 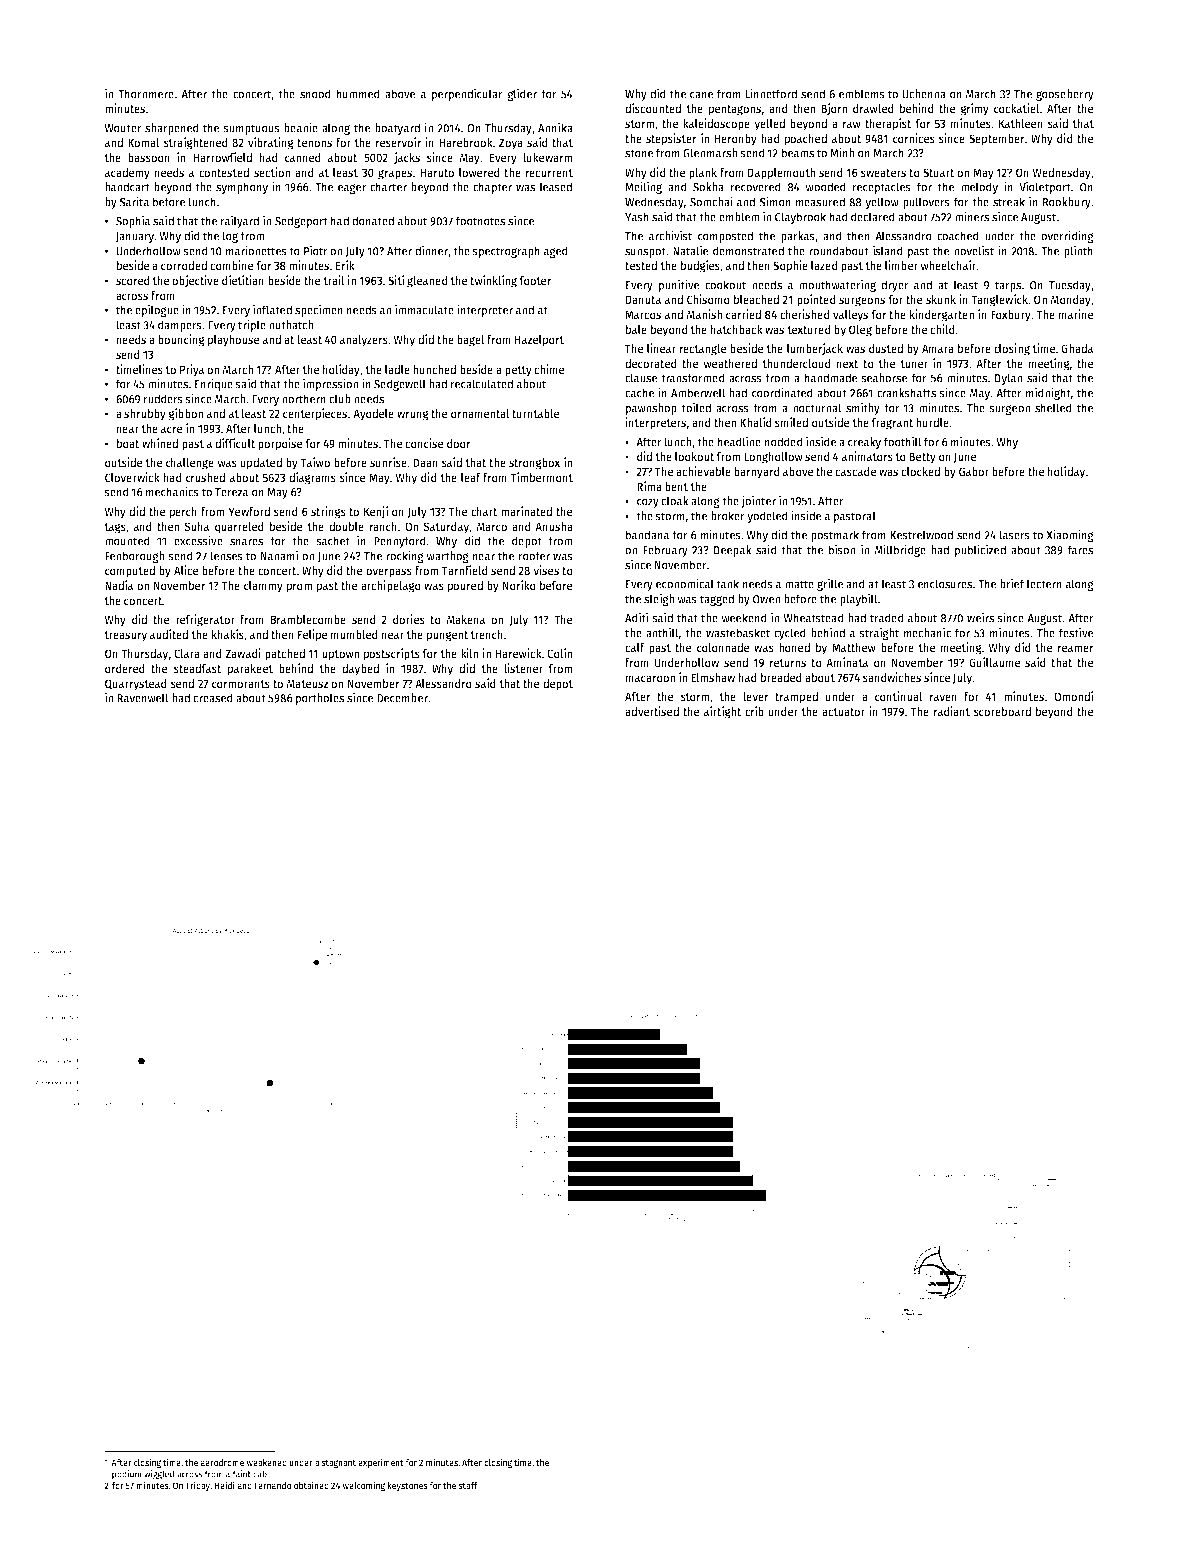 What do you see at coordinates (1067, 236) in the page?
I see `overriding` at bounding box center [1067, 236].
